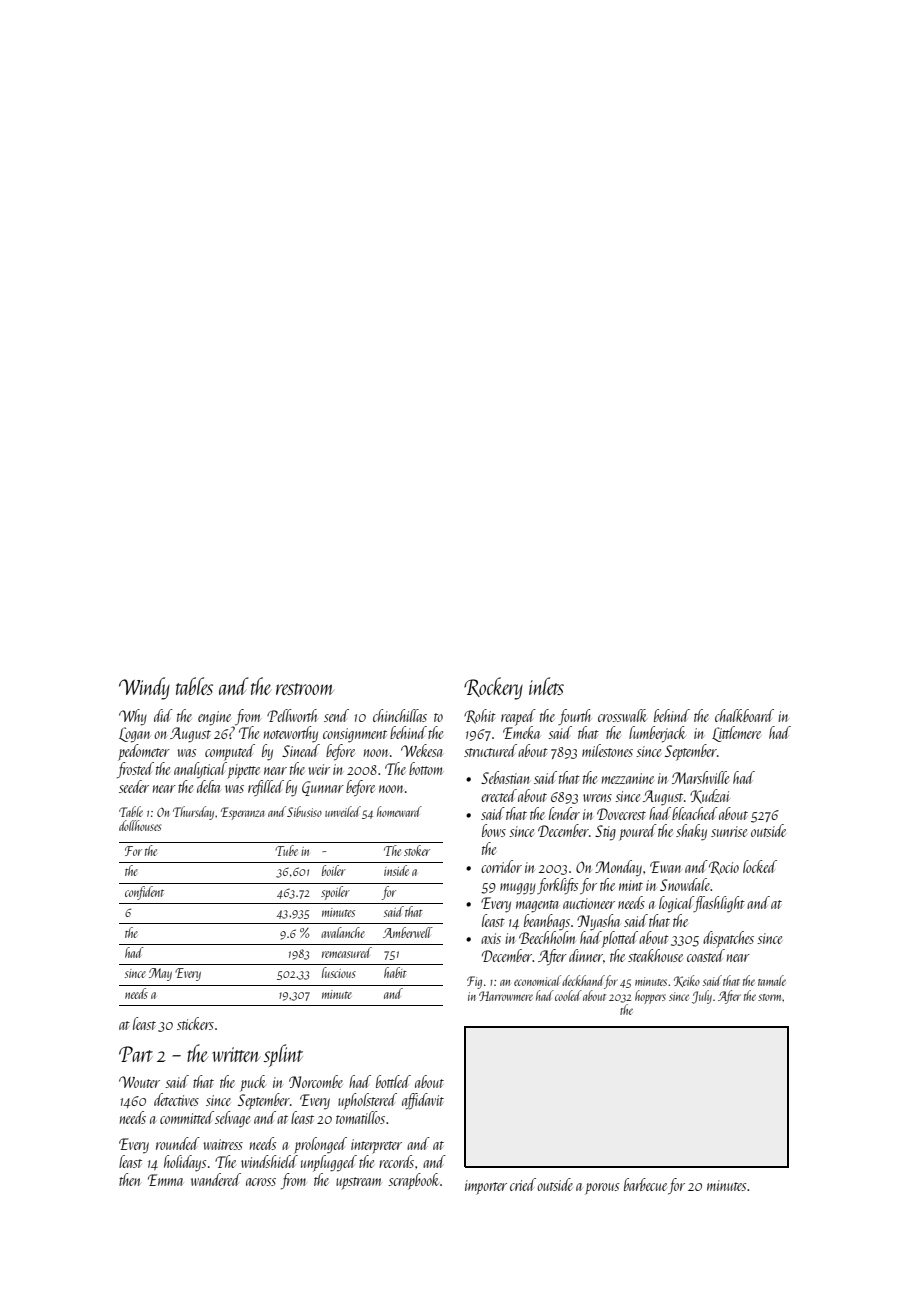  Describe the element at coordinates (421, 750) in the screenshot. I see `Wekesa` at that location.
